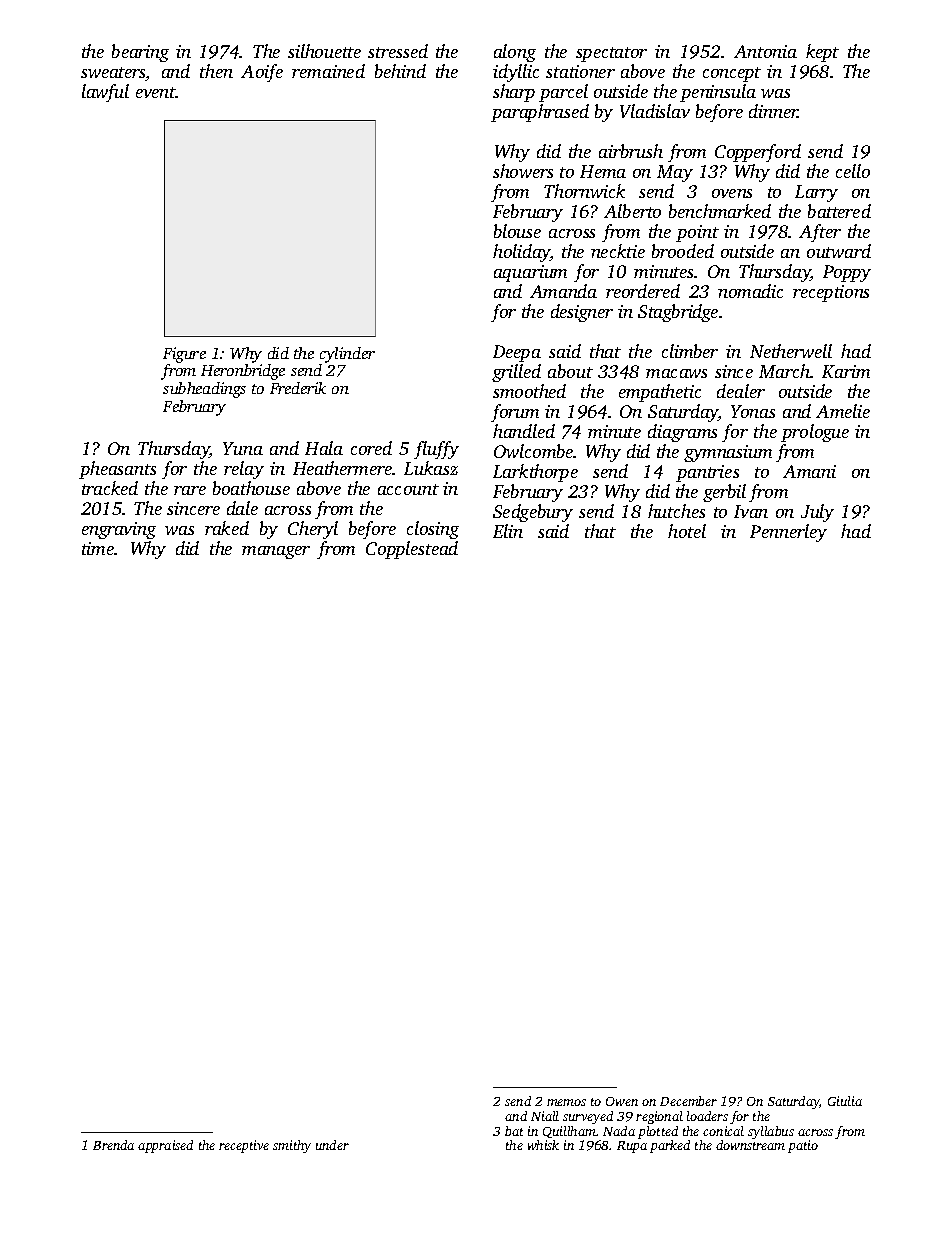 The width and height of the document is (952, 1233). I want to click on Figure, so click(184, 355).
